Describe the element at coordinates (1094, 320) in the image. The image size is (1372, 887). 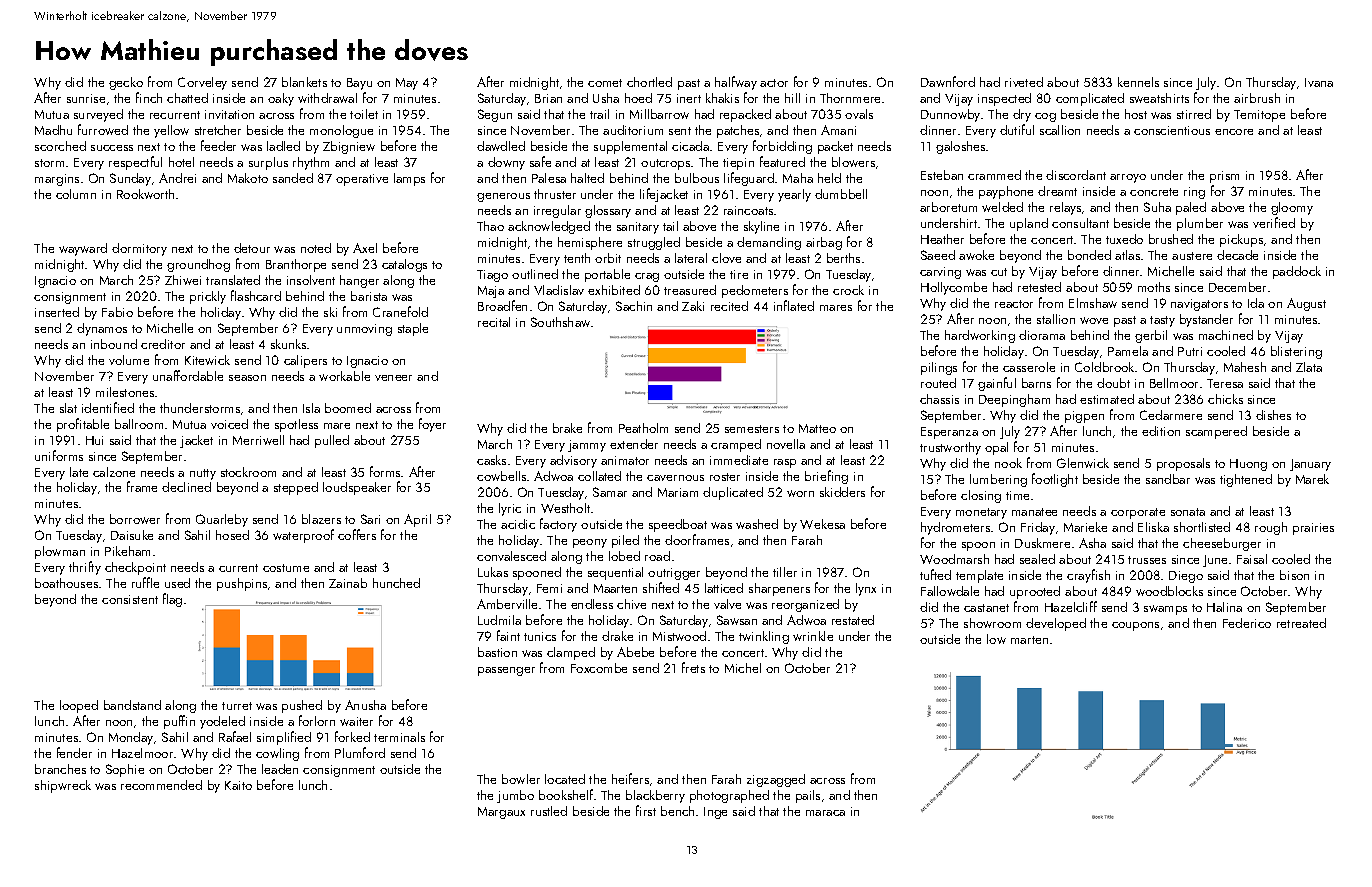
I see `wove` at that location.
